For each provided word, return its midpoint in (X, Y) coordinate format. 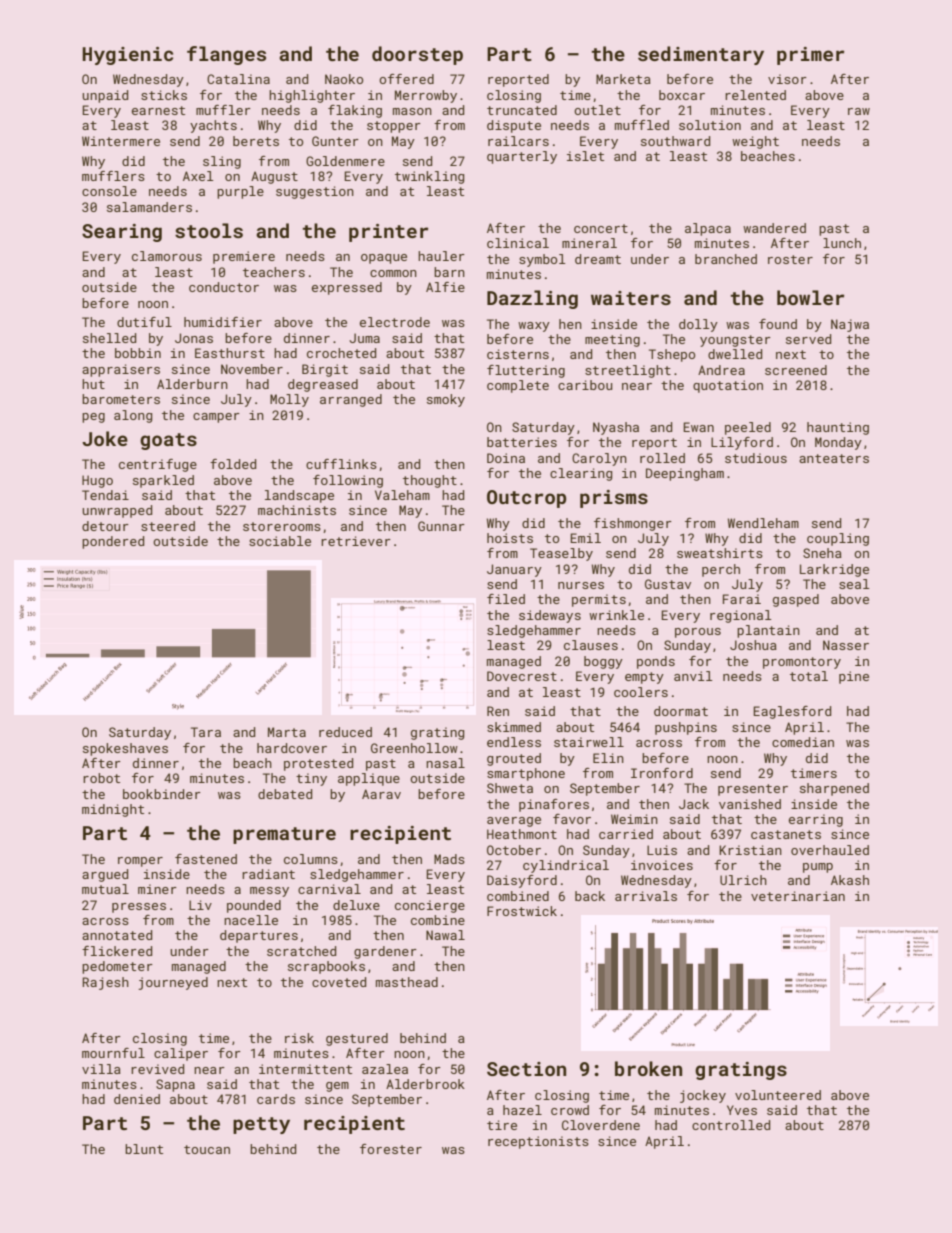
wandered (774, 228)
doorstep (417, 55)
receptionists (538, 1142)
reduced (345, 732)
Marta (287, 732)
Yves (742, 1110)
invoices (662, 865)
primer (810, 56)
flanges (226, 55)
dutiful (144, 322)
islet (585, 156)
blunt (144, 1149)
